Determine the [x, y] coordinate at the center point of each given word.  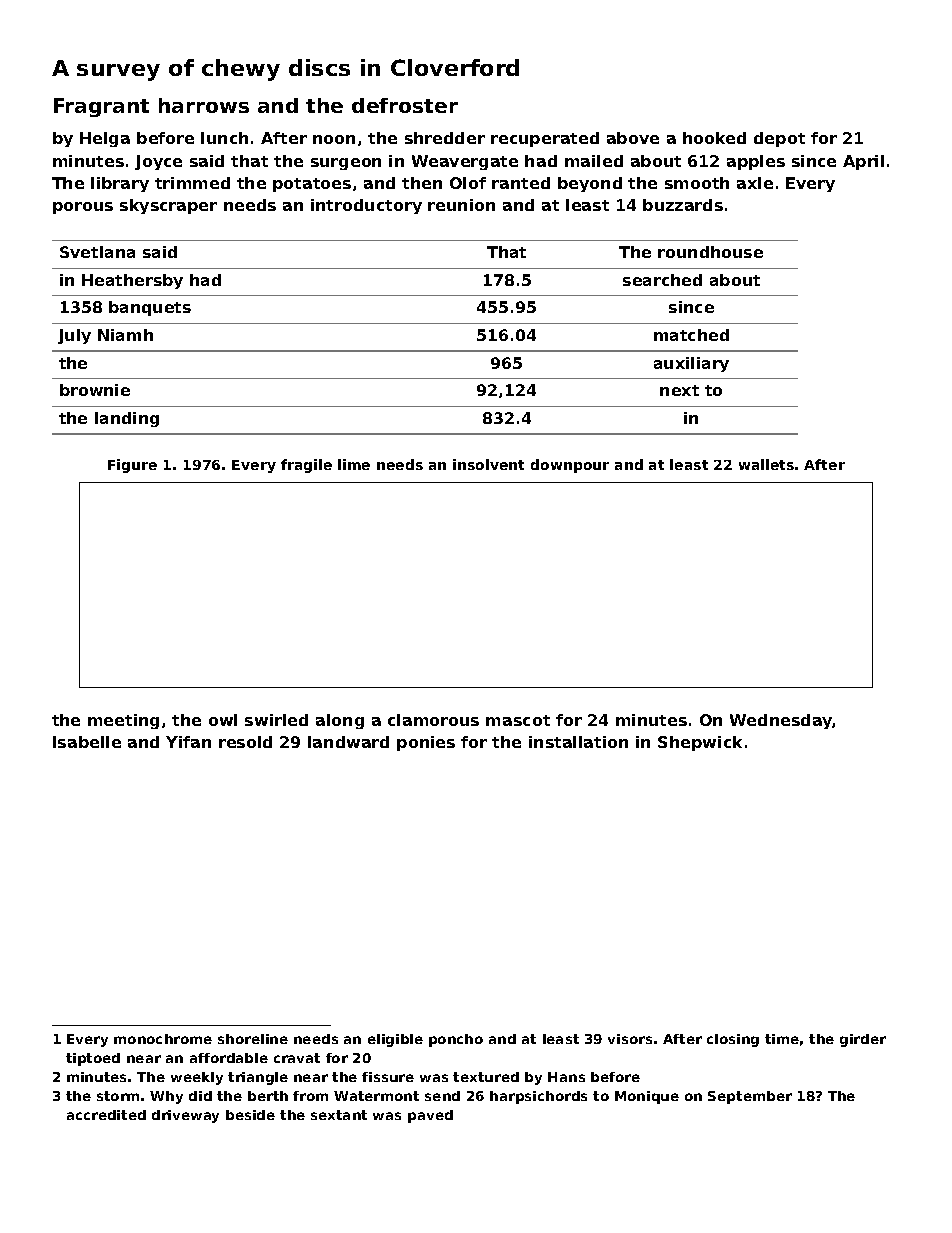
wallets [766, 464]
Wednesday [781, 721]
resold [245, 742]
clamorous [433, 720]
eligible [395, 1040]
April [863, 162]
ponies [426, 743]
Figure [132, 466]
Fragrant [101, 107]
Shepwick [700, 743]
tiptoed [93, 1059]
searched [662, 280]
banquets [150, 308]
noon [334, 139]
